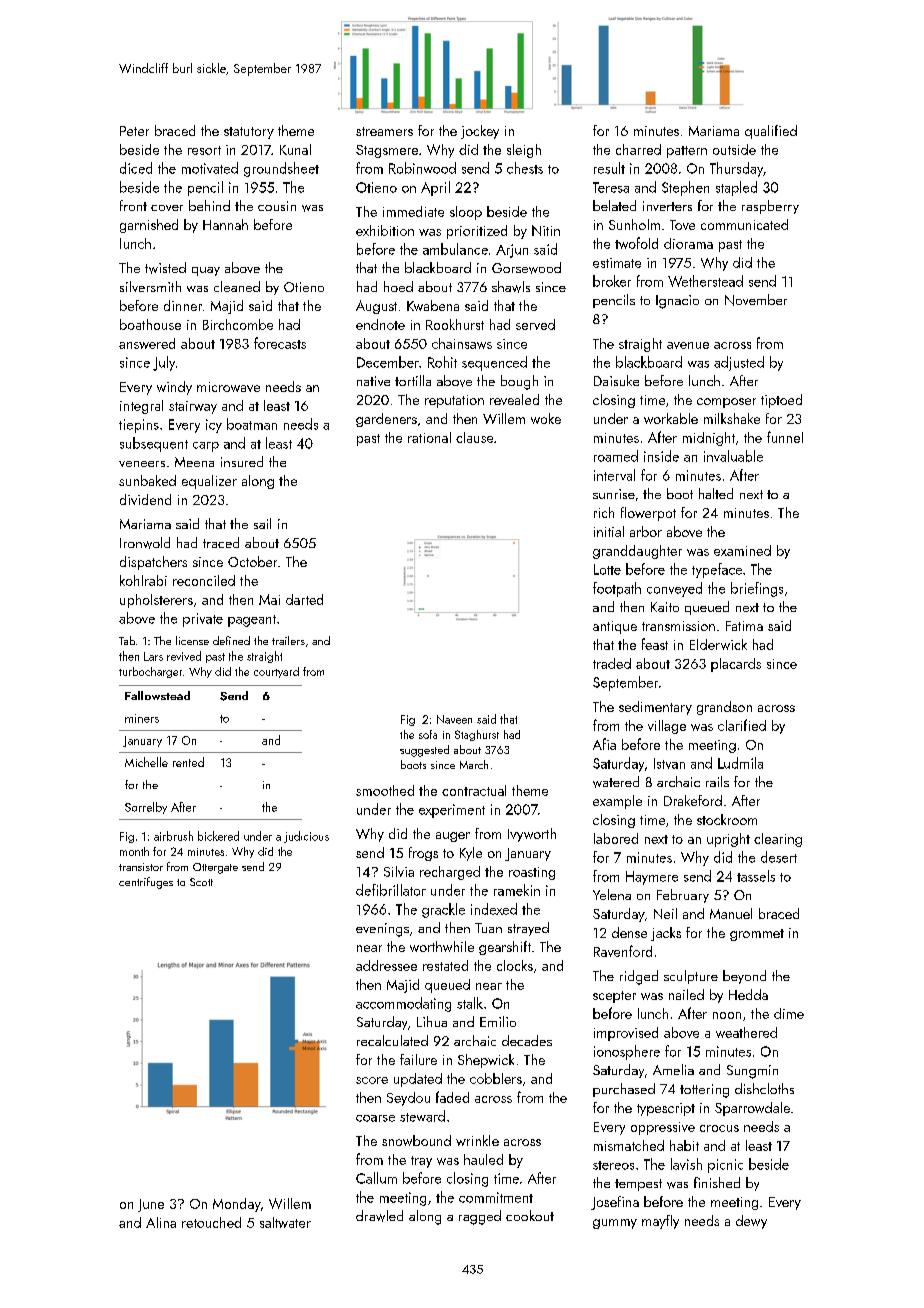 Image resolution: width=924 pixels, height=1308 pixels. Describe the element at coordinates (218, 836) in the screenshot. I see `bickered` at that location.
